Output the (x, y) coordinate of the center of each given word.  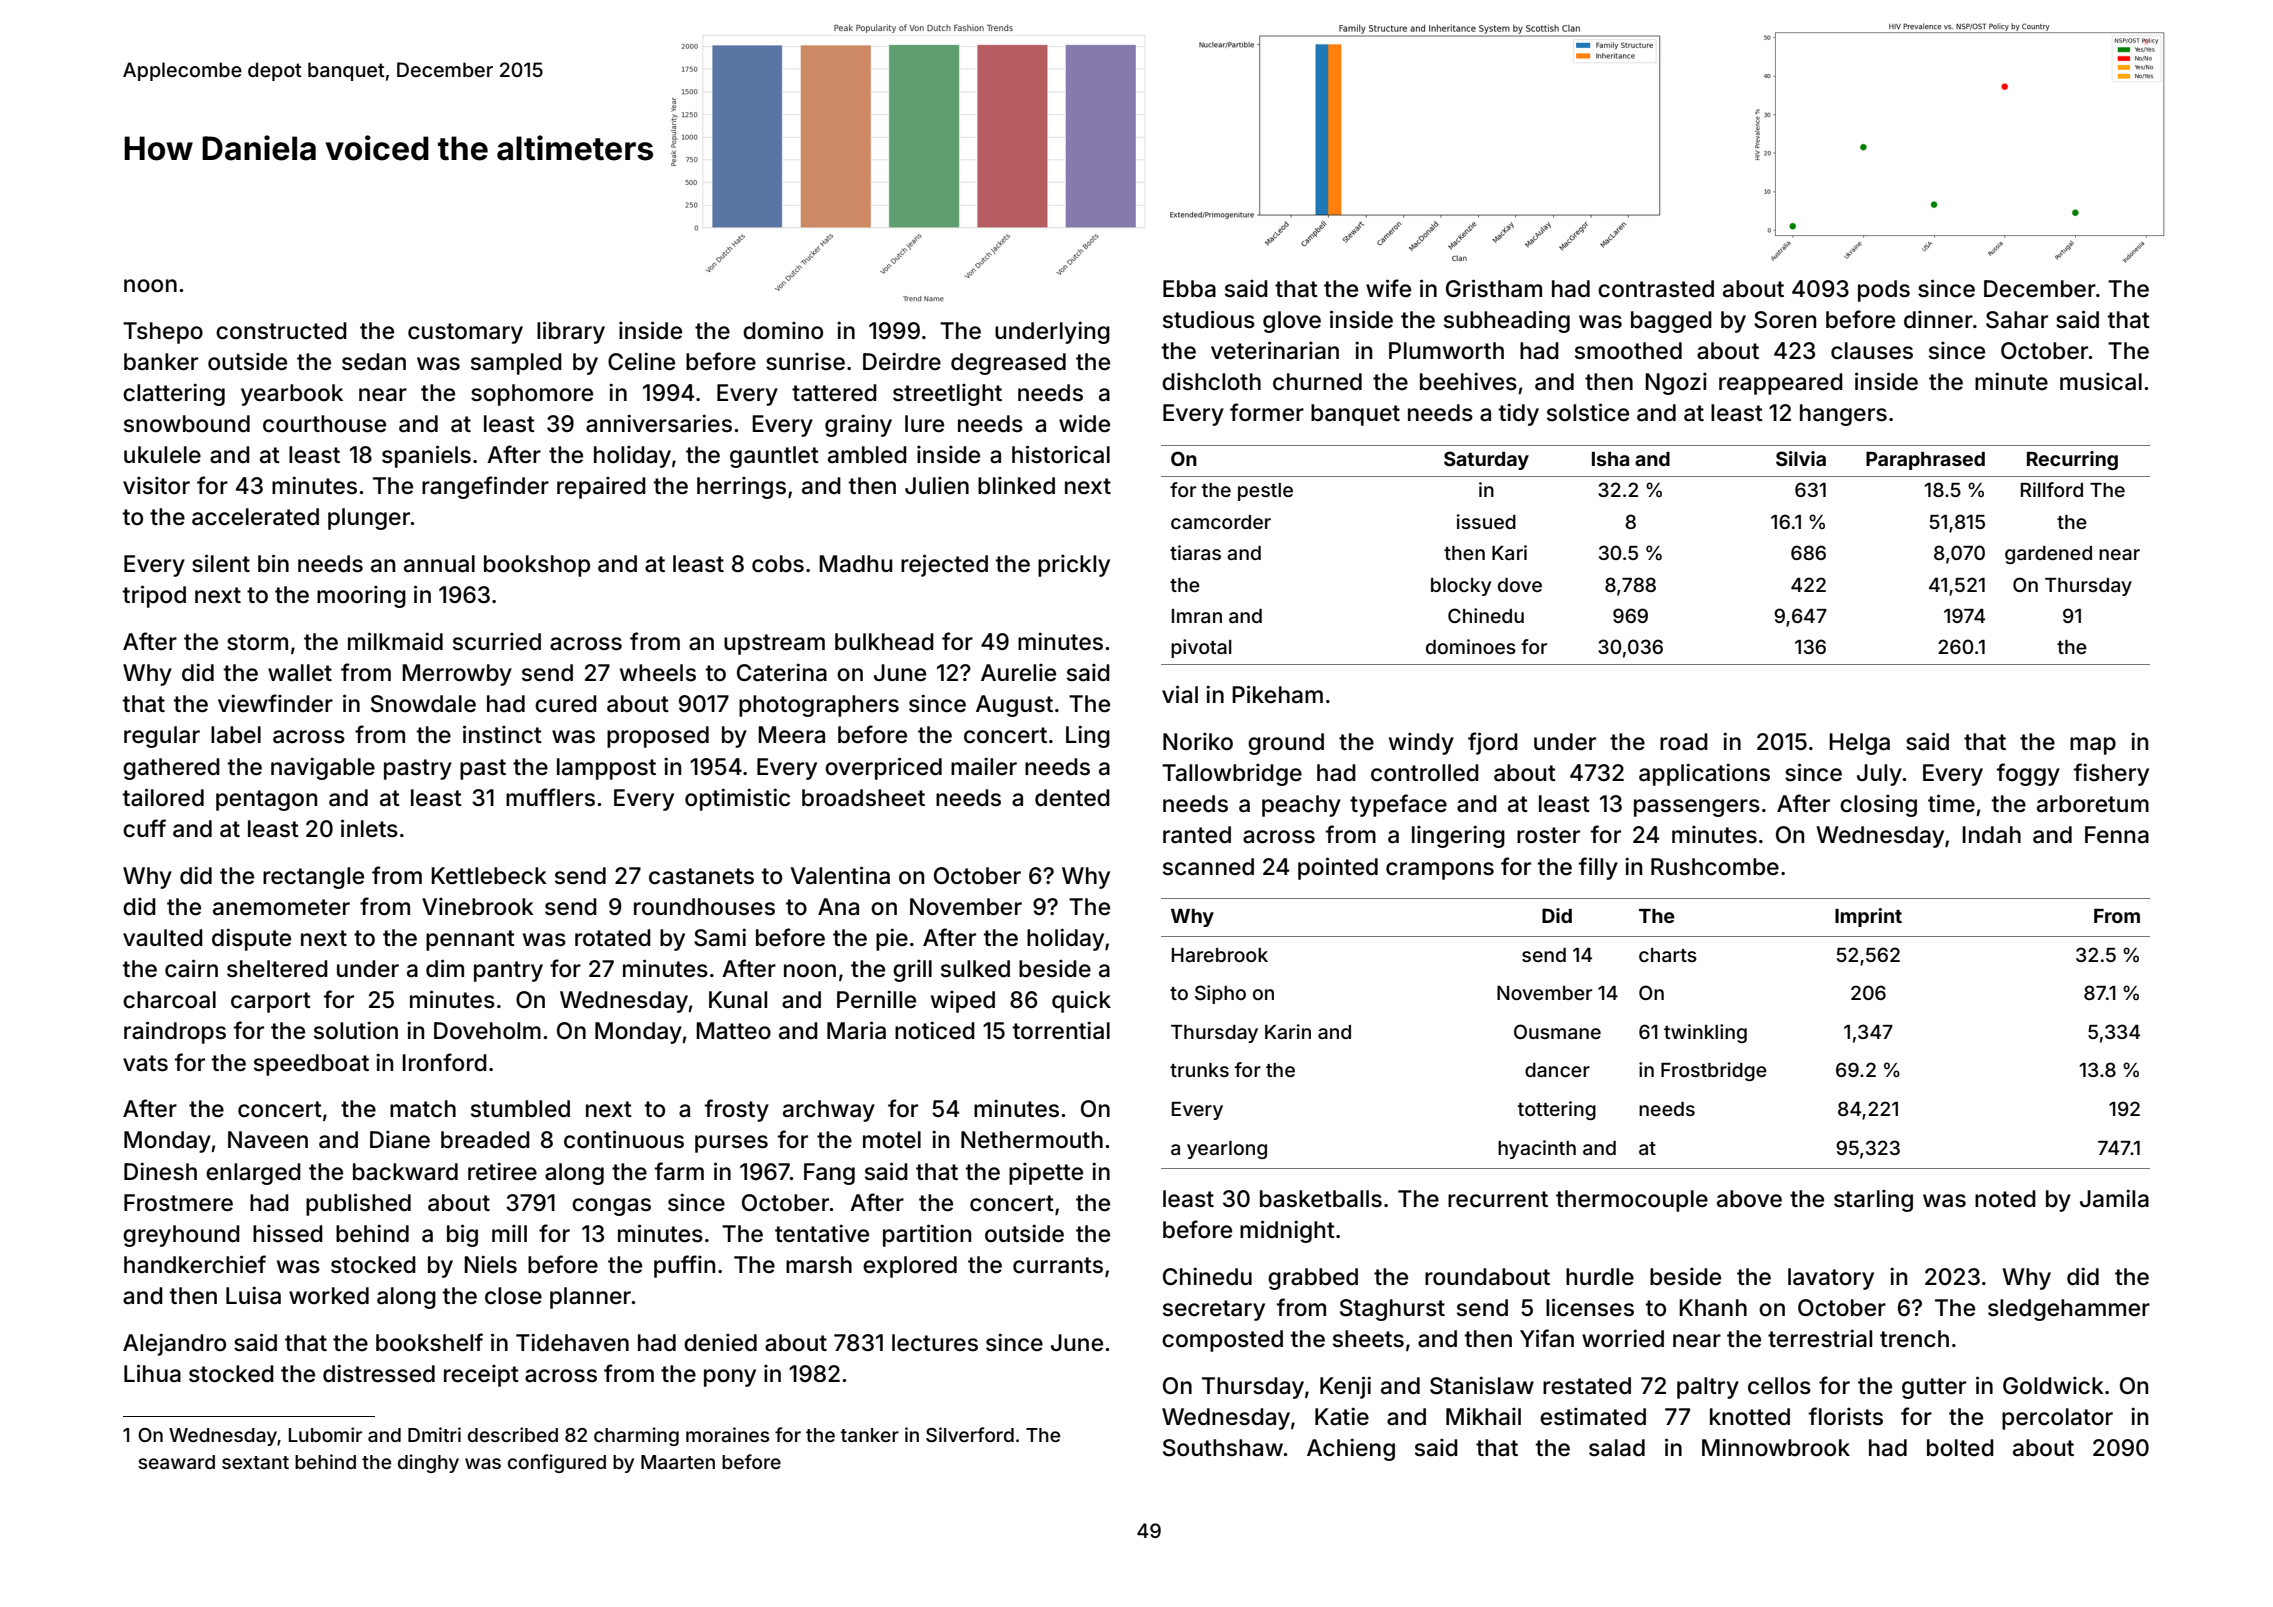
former (1267, 412)
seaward (176, 1462)
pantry (508, 971)
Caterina (782, 672)
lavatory (1831, 1279)
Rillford (2052, 489)
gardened (2048, 555)
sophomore (532, 395)
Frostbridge (1714, 1071)
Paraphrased (1925, 461)
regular (162, 737)
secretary (1214, 1310)
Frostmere (178, 1203)
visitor (156, 486)
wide (1084, 423)
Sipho (1220, 994)
